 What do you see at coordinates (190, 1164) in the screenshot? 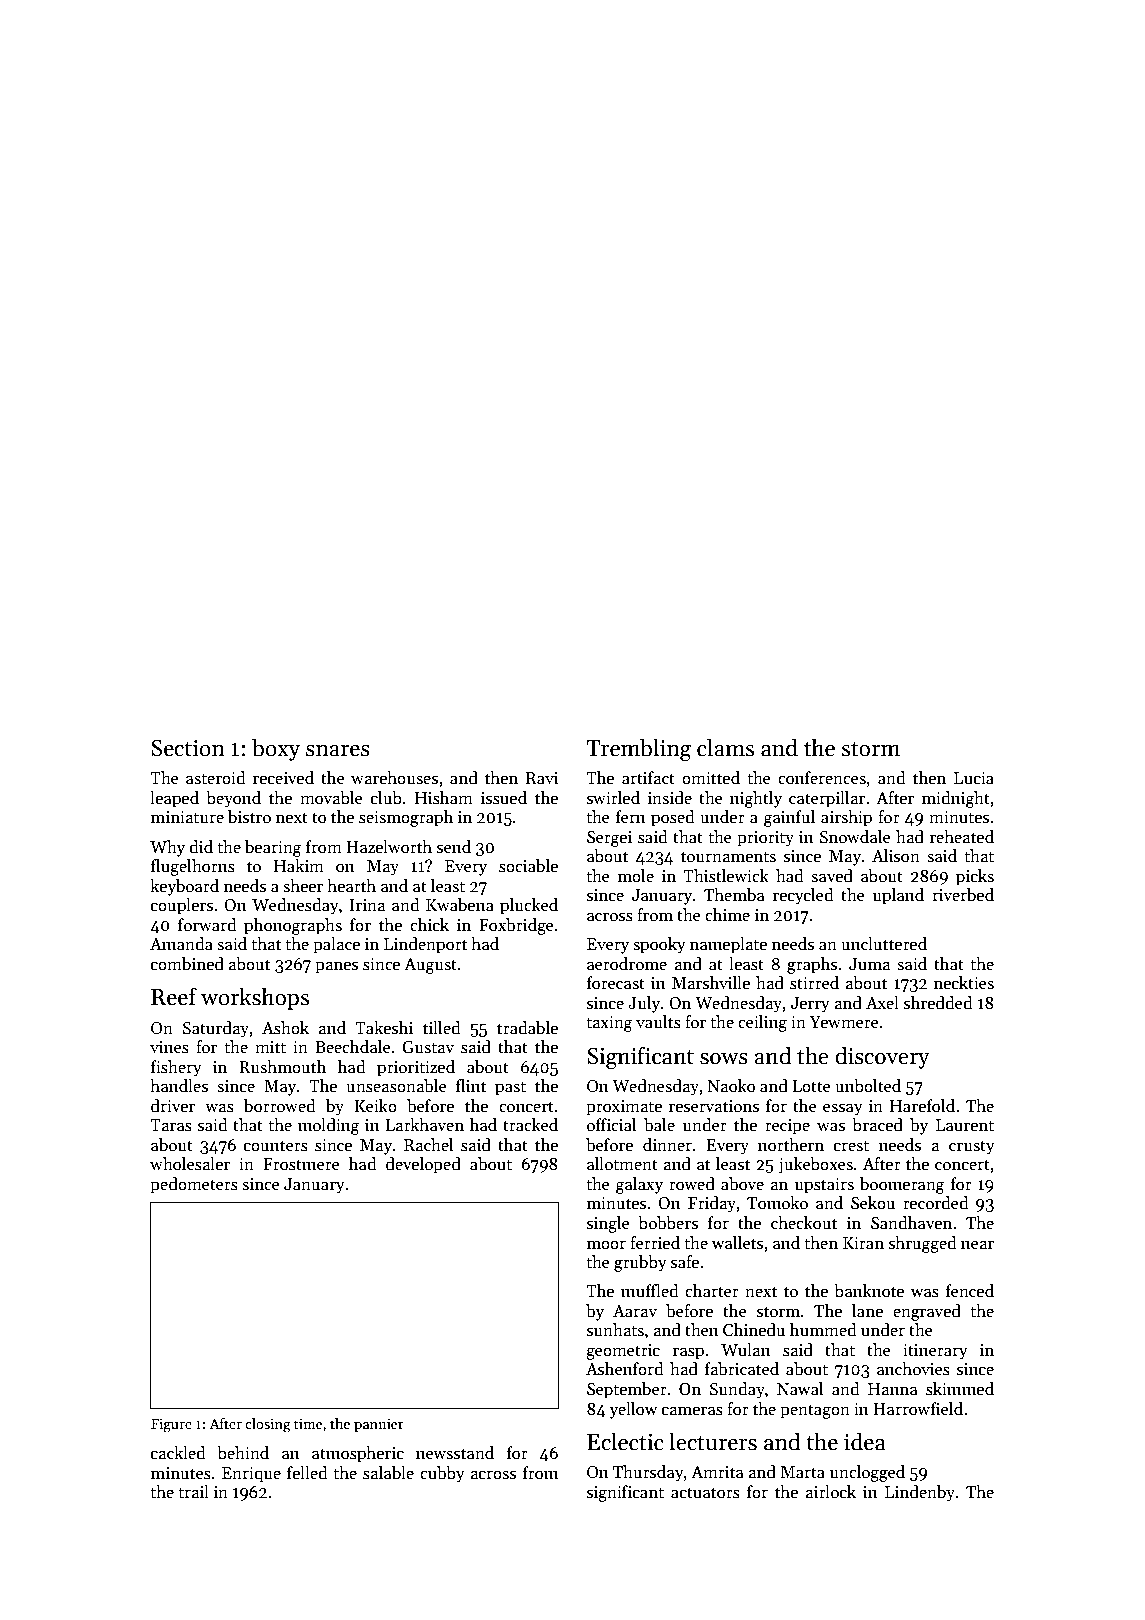
I see `wholesaler` at bounding box center [190, 1164].
